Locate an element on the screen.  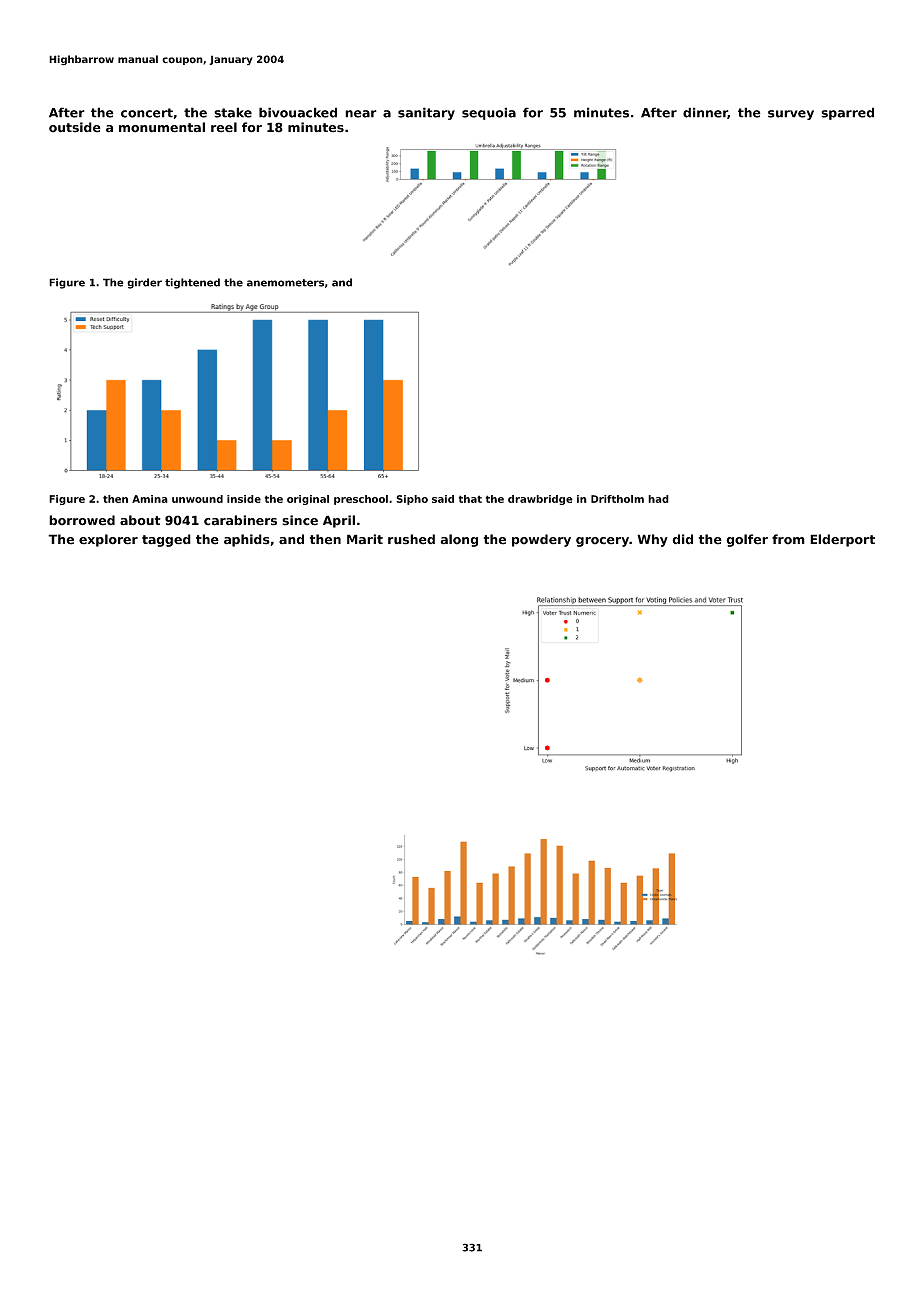
monumental is located at coordinates (162, 127).
